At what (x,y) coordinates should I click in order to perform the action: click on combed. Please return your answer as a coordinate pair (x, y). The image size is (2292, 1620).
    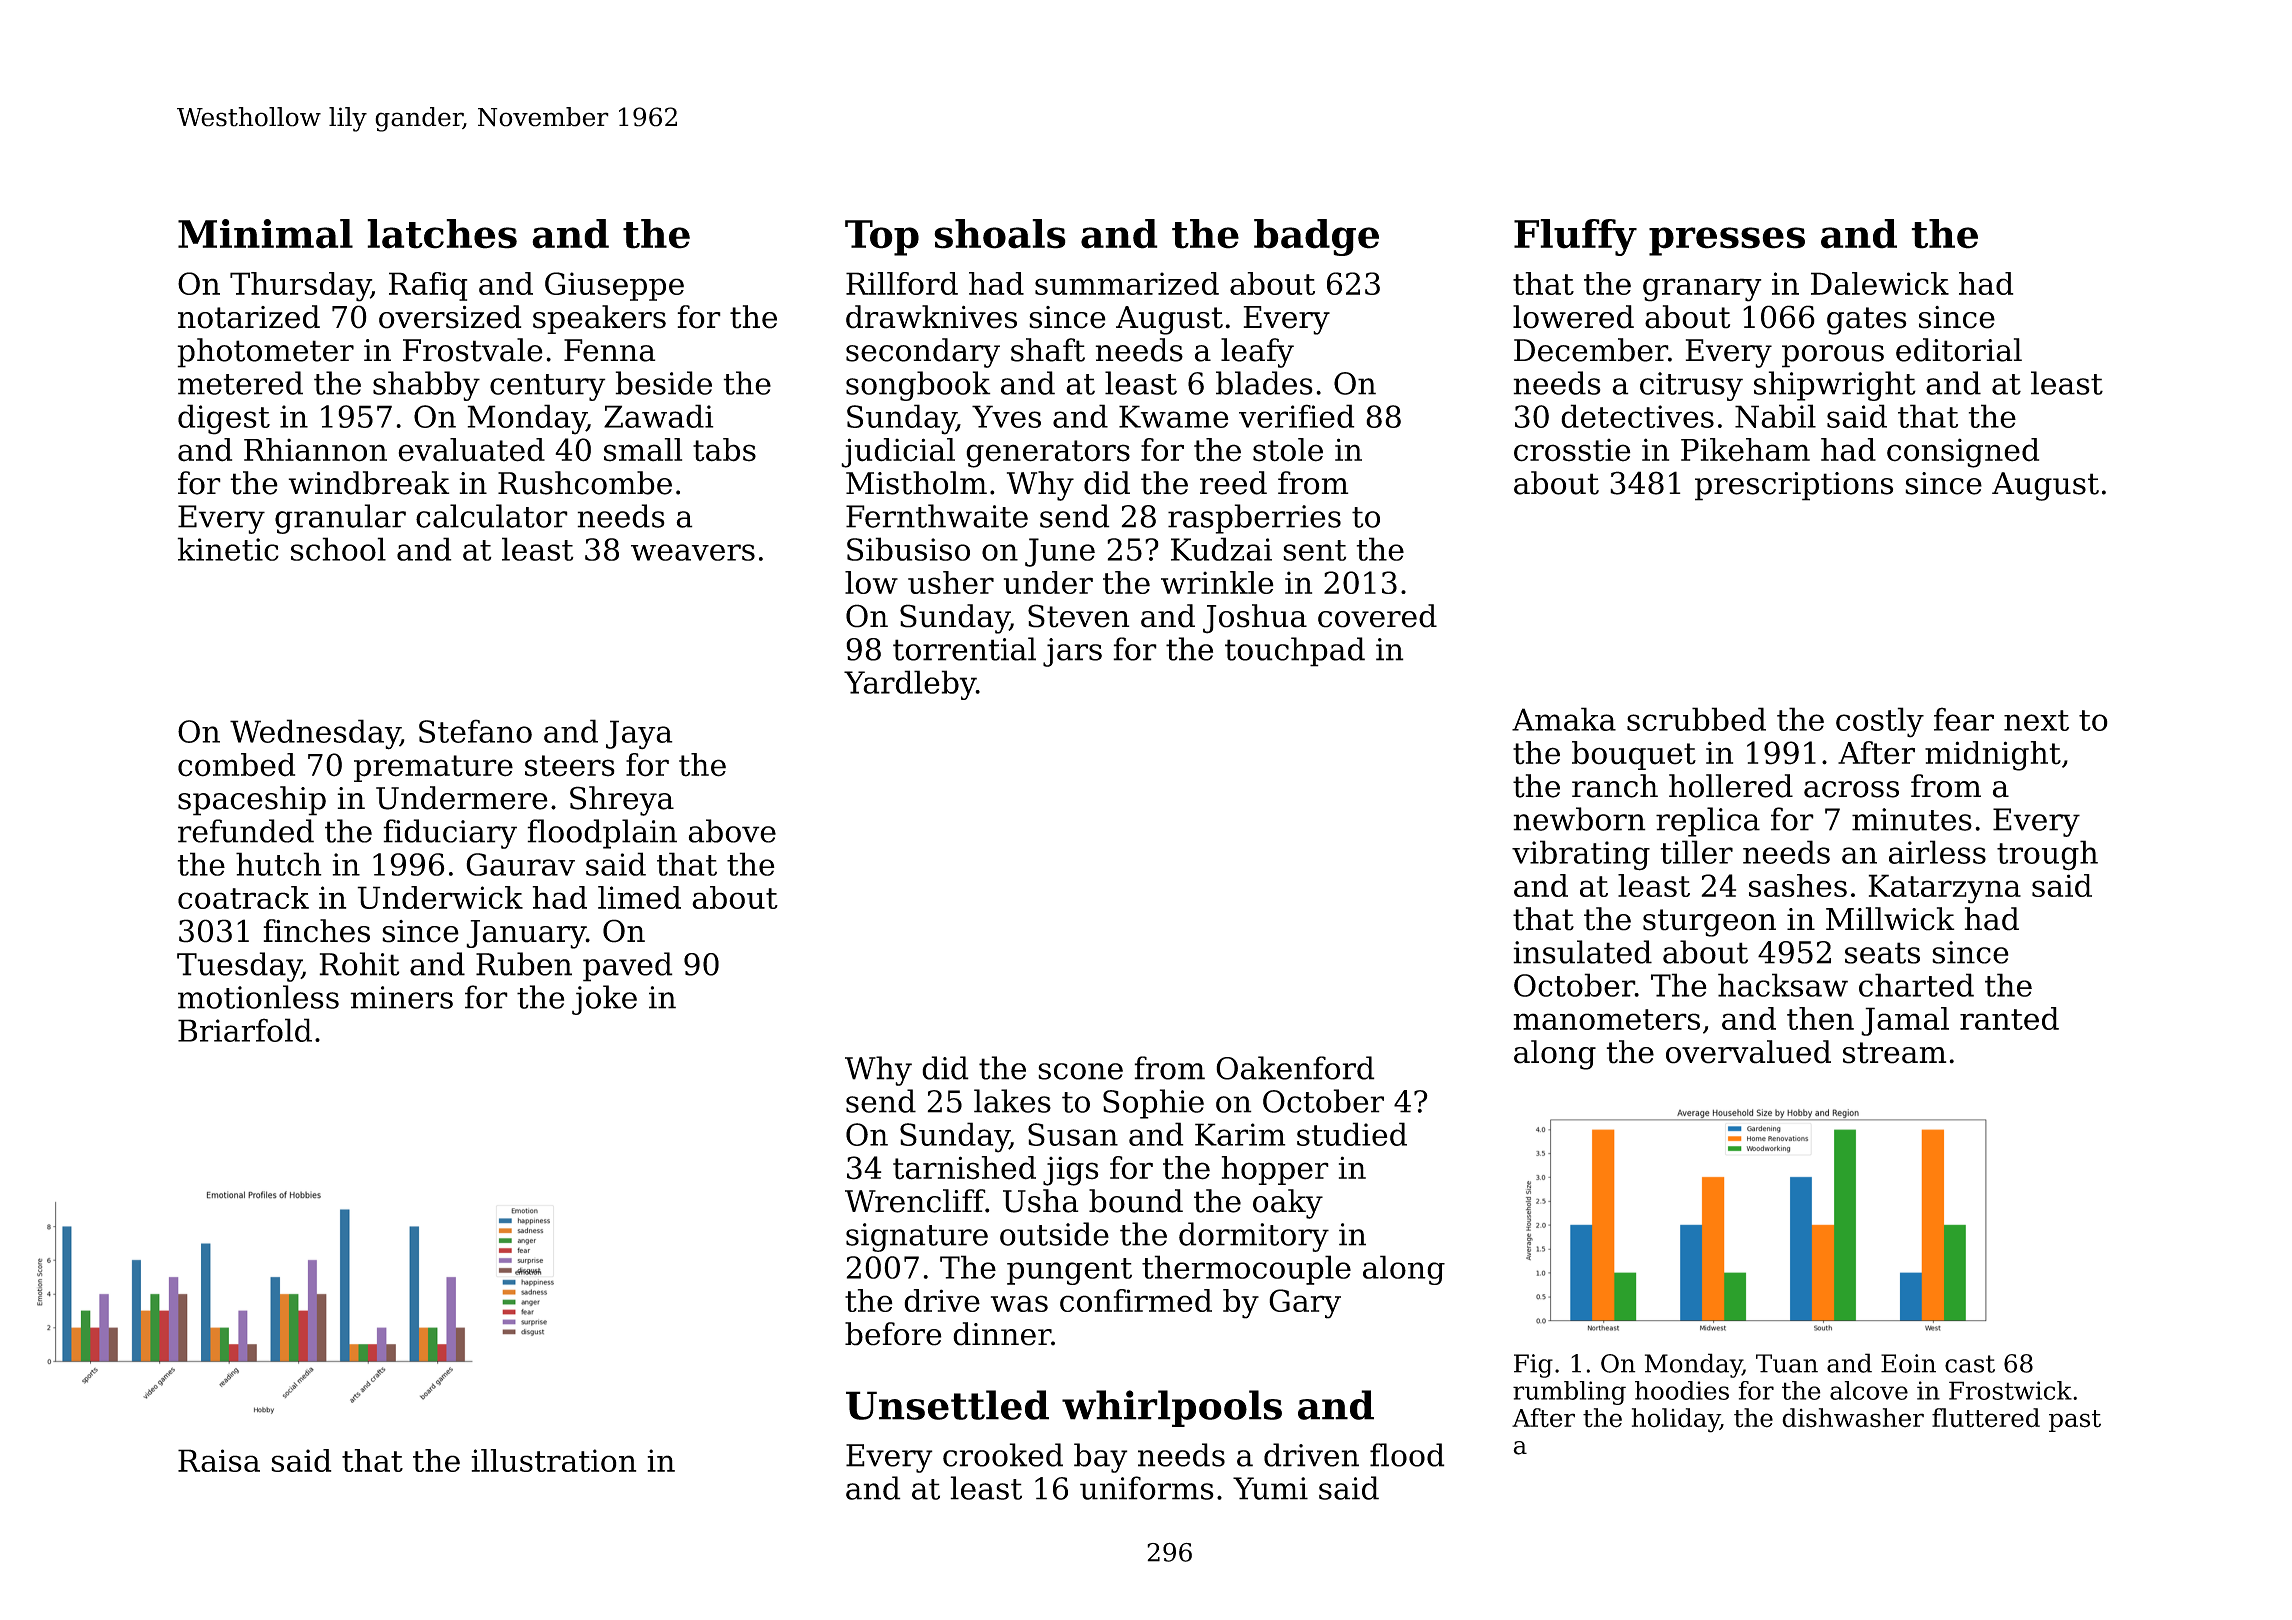
    Looking at the image, I should click on (236, 765).
